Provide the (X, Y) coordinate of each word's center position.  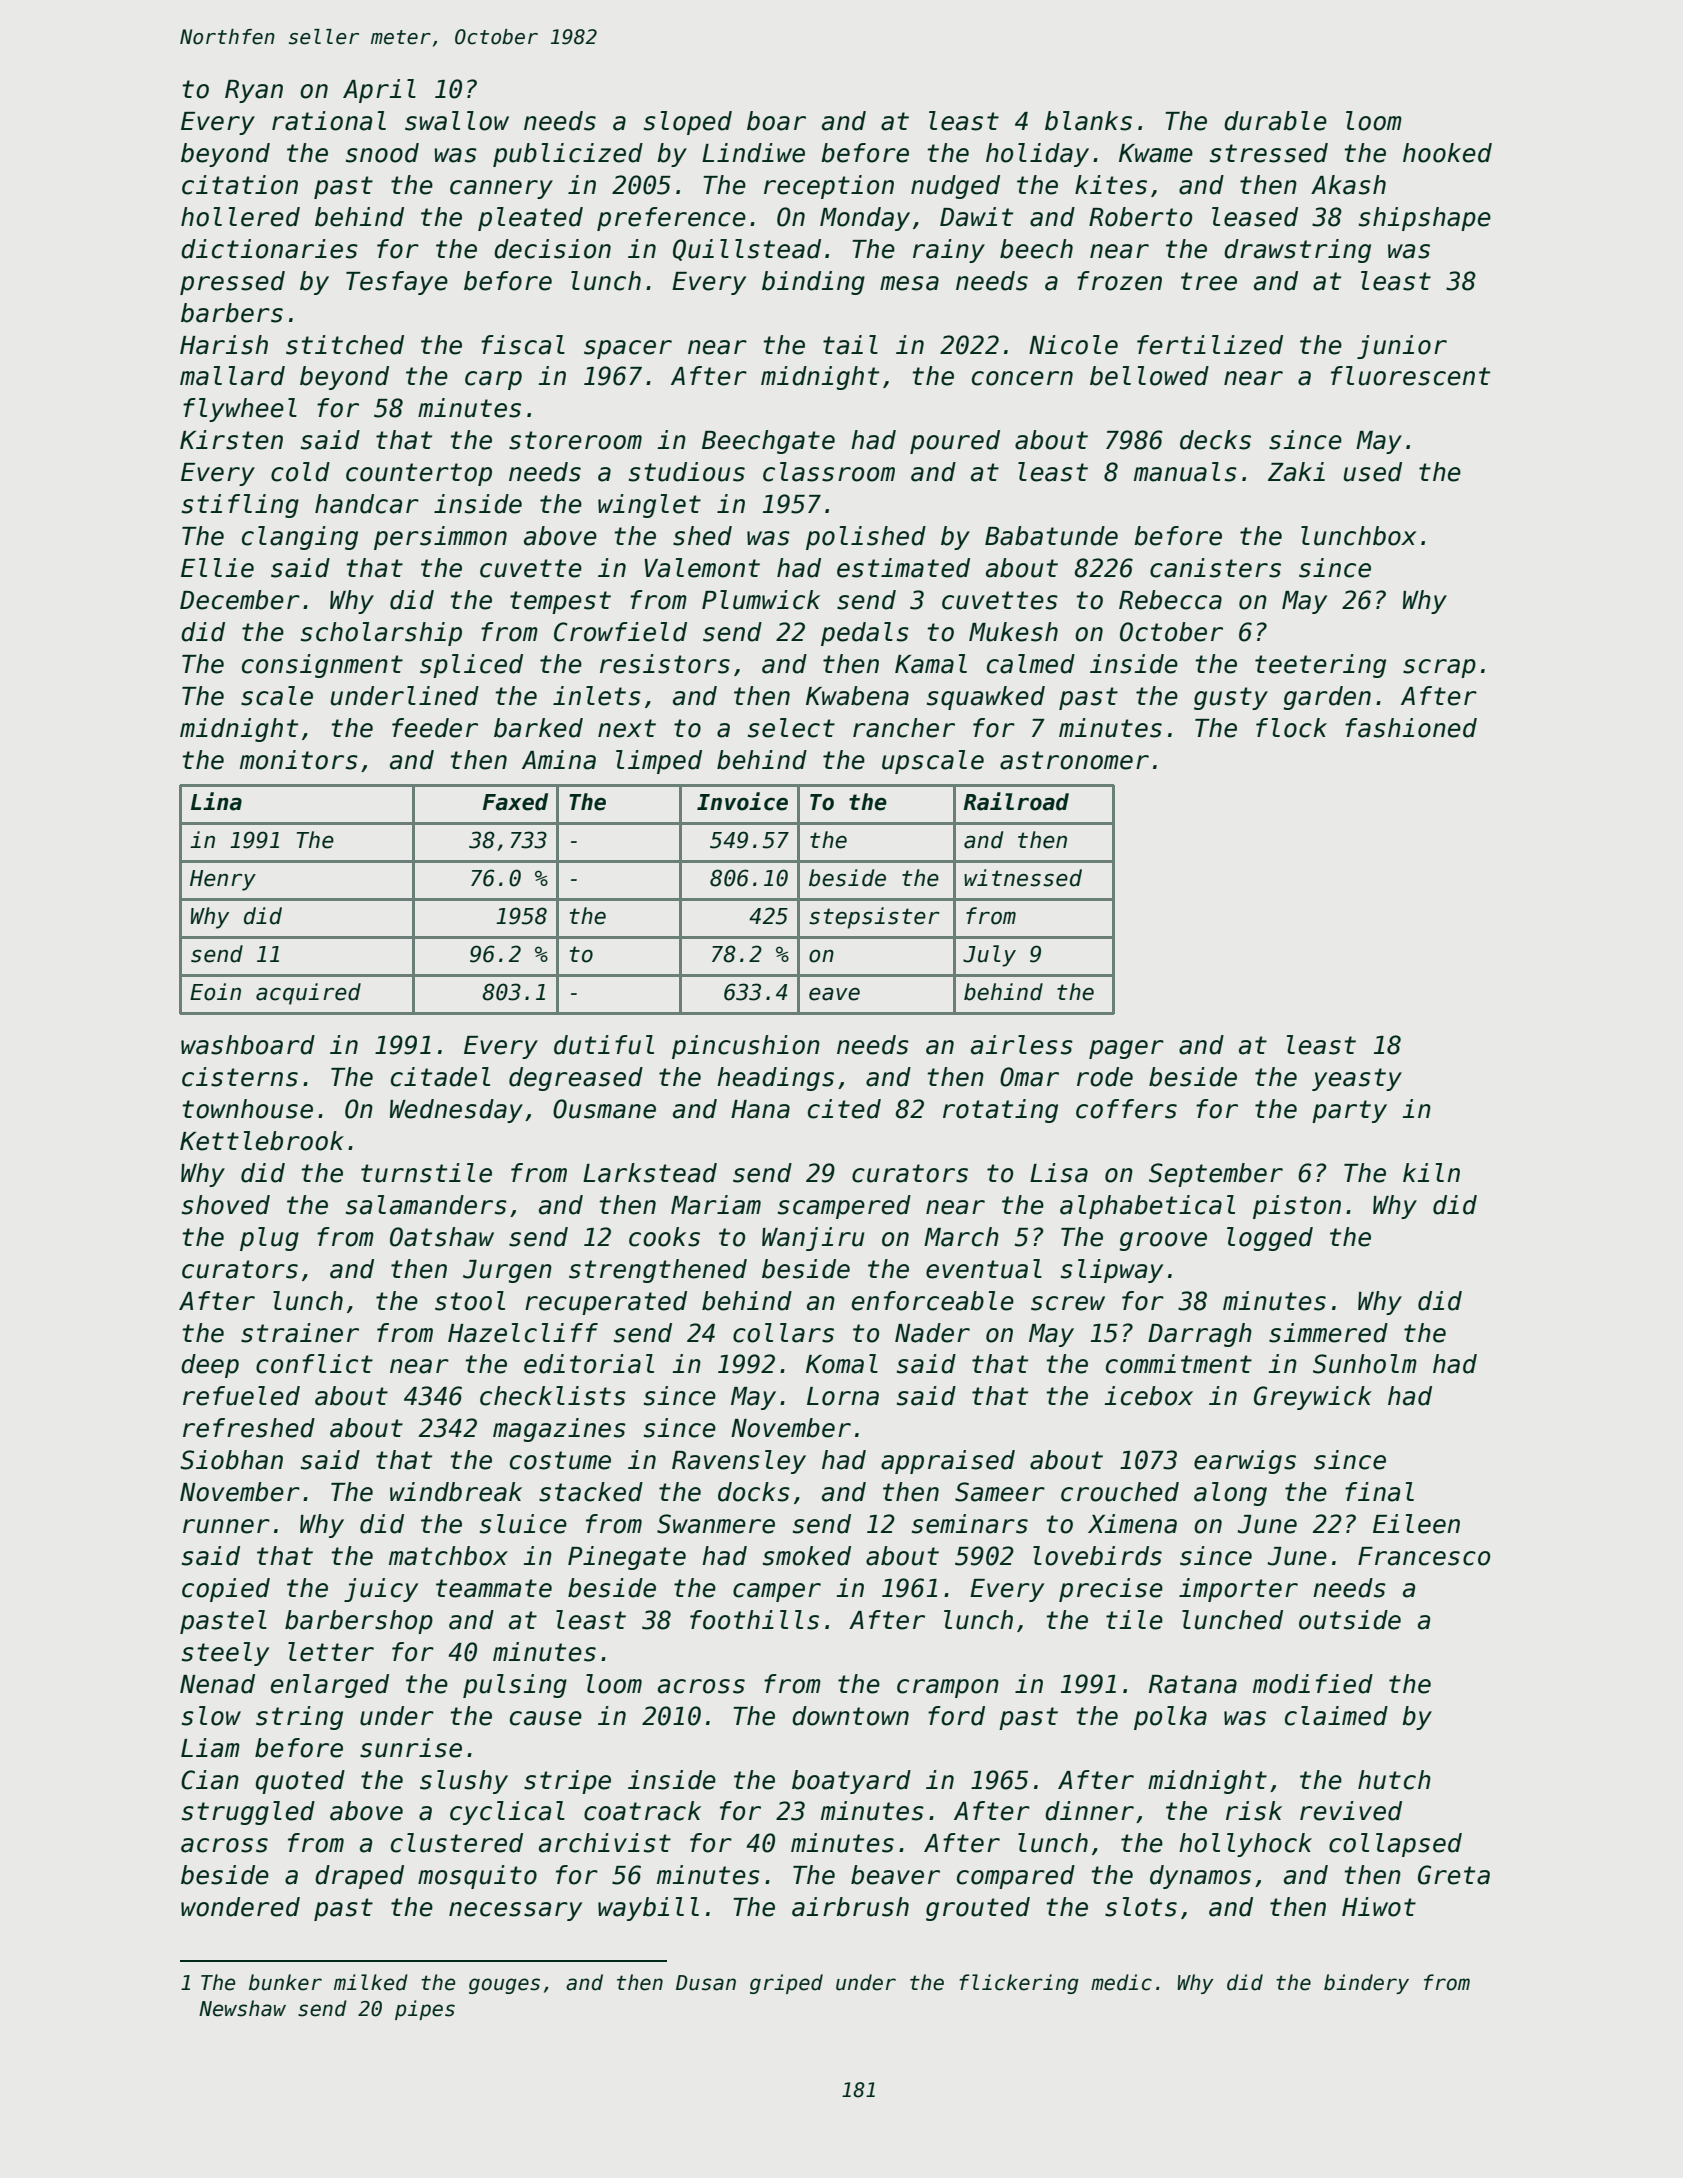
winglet (649, 506)
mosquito (477, 1877)
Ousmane (604, 1109)
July (989, 956)
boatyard (851, 1782)
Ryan (254, 91)
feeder (435, 728)
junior (1402, 347)
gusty (1231, 698)
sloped (688, 123)
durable (1275, 121)
